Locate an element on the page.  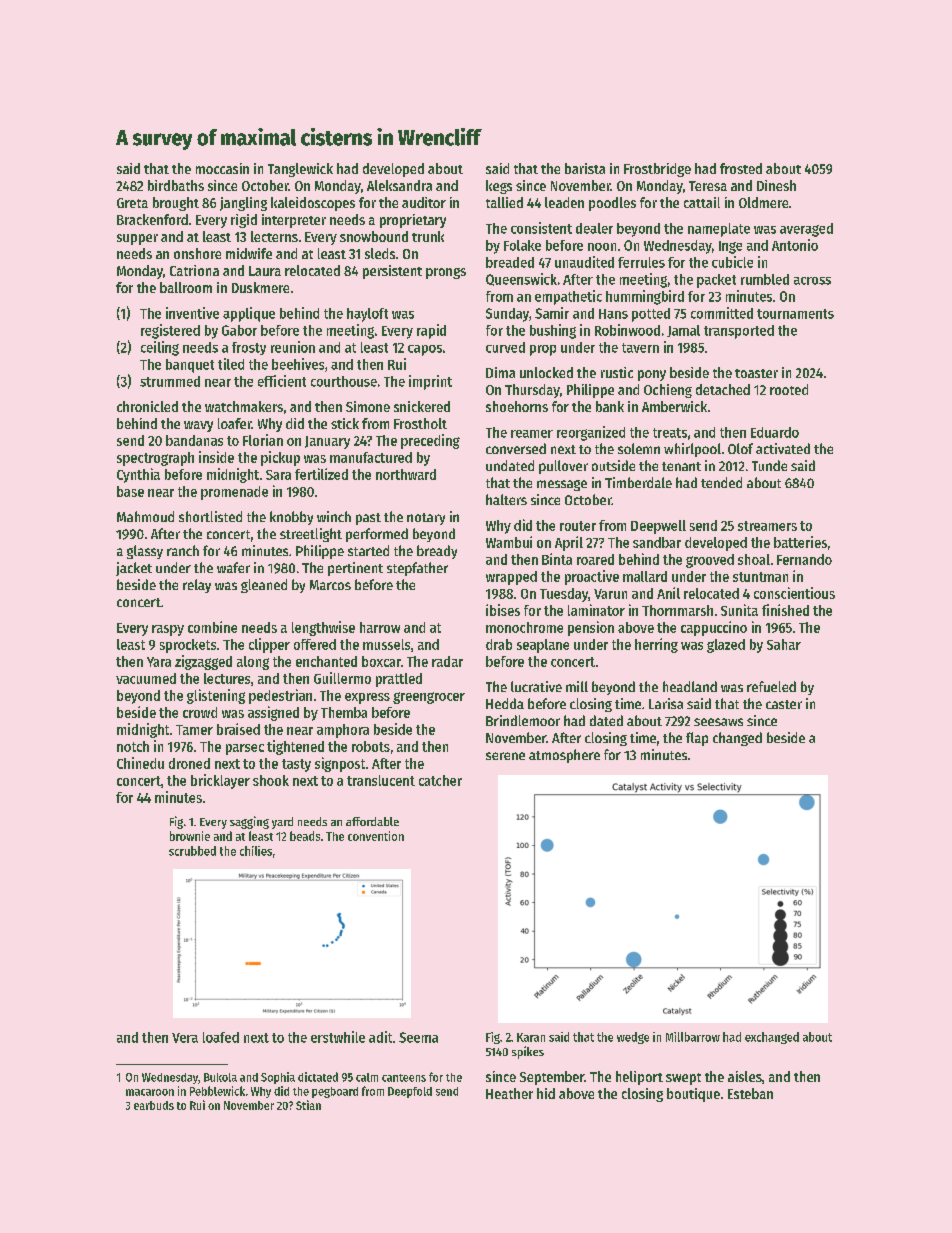
activated is located at coordinates (783, 448).
